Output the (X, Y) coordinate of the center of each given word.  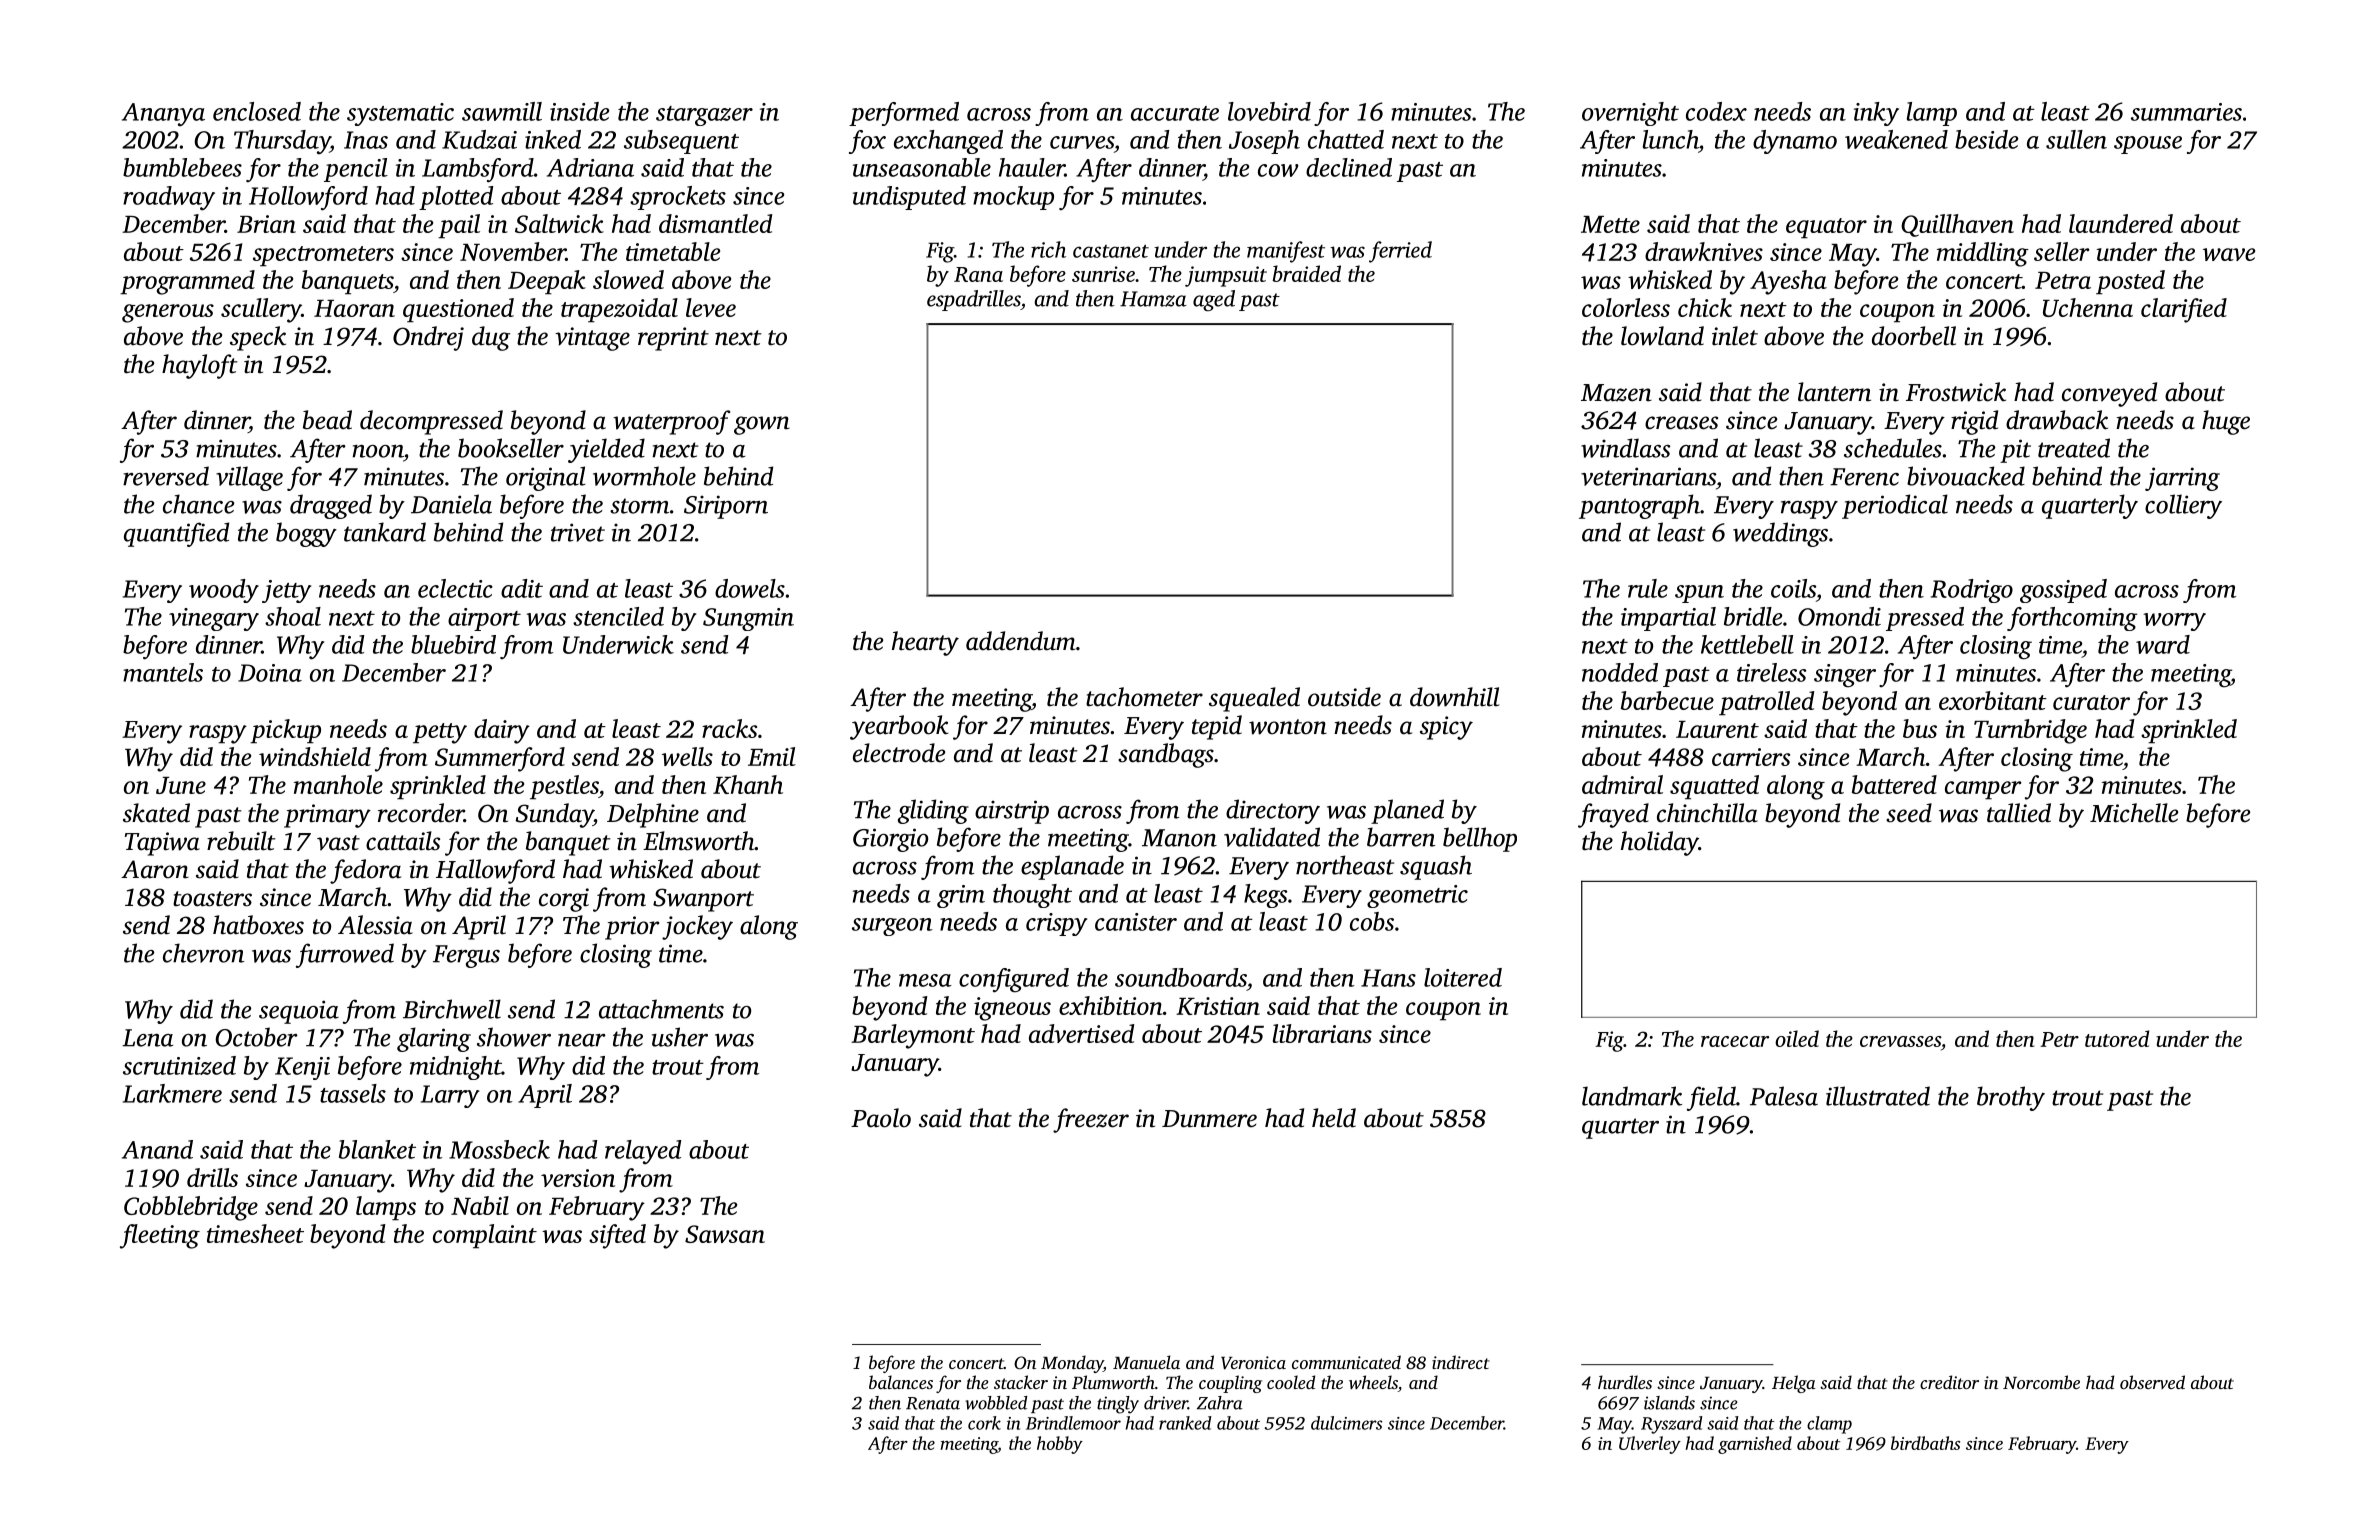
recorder (421, 813)
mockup (1013, 198)
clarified (2184, 310)
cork (984, 1423)
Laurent (1717, 729)
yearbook (899, 727)
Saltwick (559, 223)
